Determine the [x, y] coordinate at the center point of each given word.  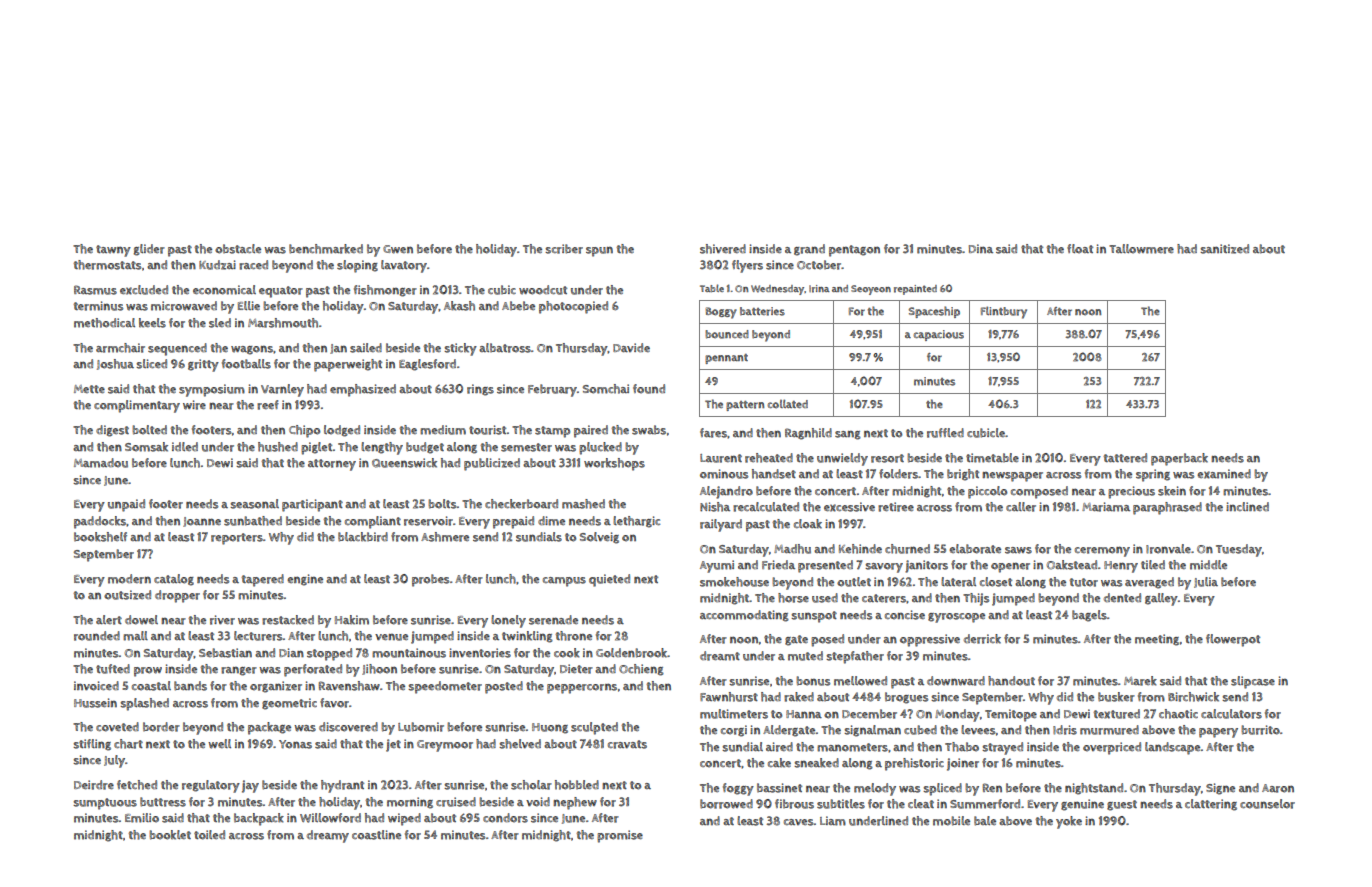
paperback [1179, 459]
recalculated [766, 507]
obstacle [238, 249]
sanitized [1224, 249]
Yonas [295, 744]
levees [978, 730]
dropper [177, 596]
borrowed [726, 804]
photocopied [573, 307]
